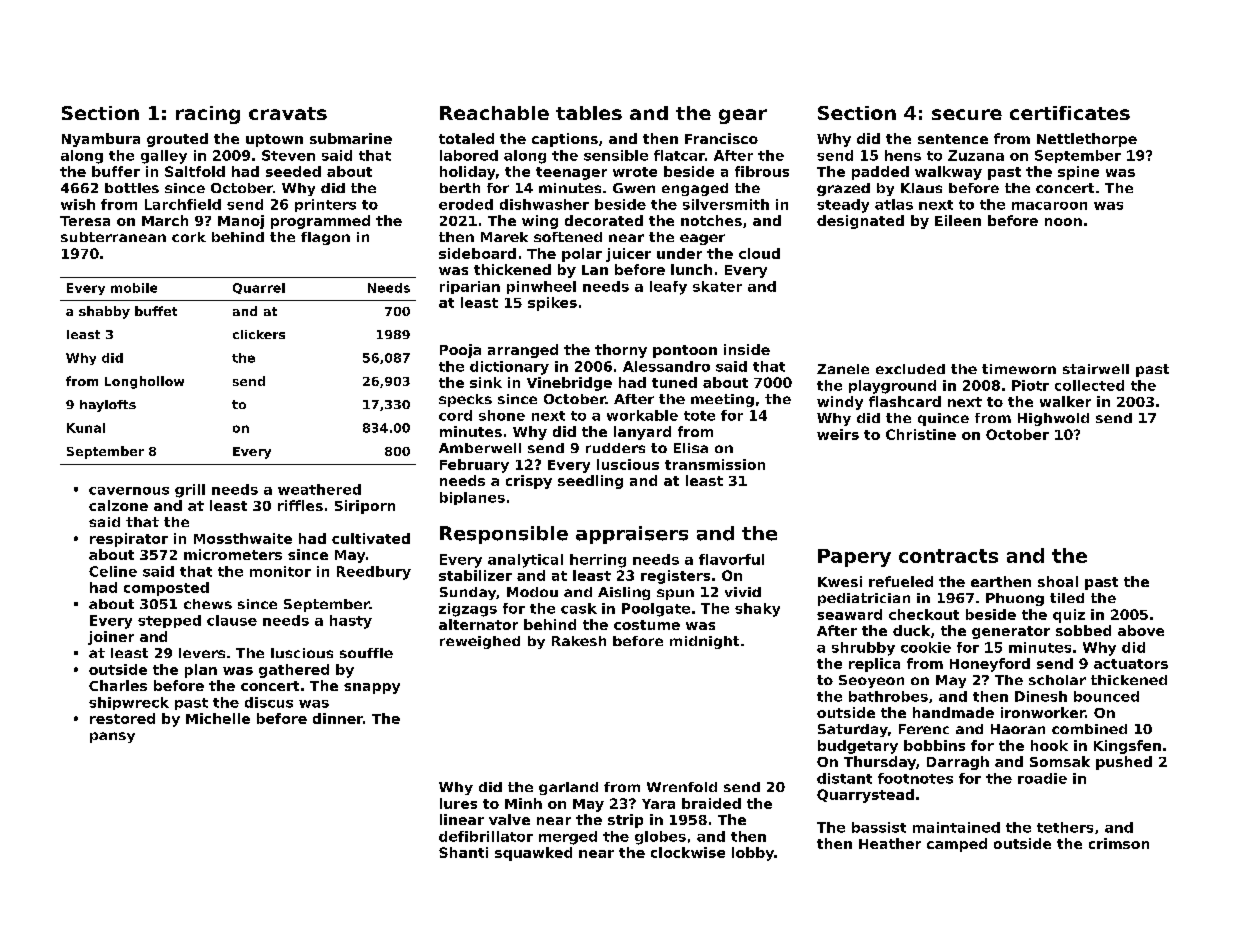 This document has height=952, width=1233. Describe the element at coordinates (910, 369) in the document. I see `excluded` at that location.
